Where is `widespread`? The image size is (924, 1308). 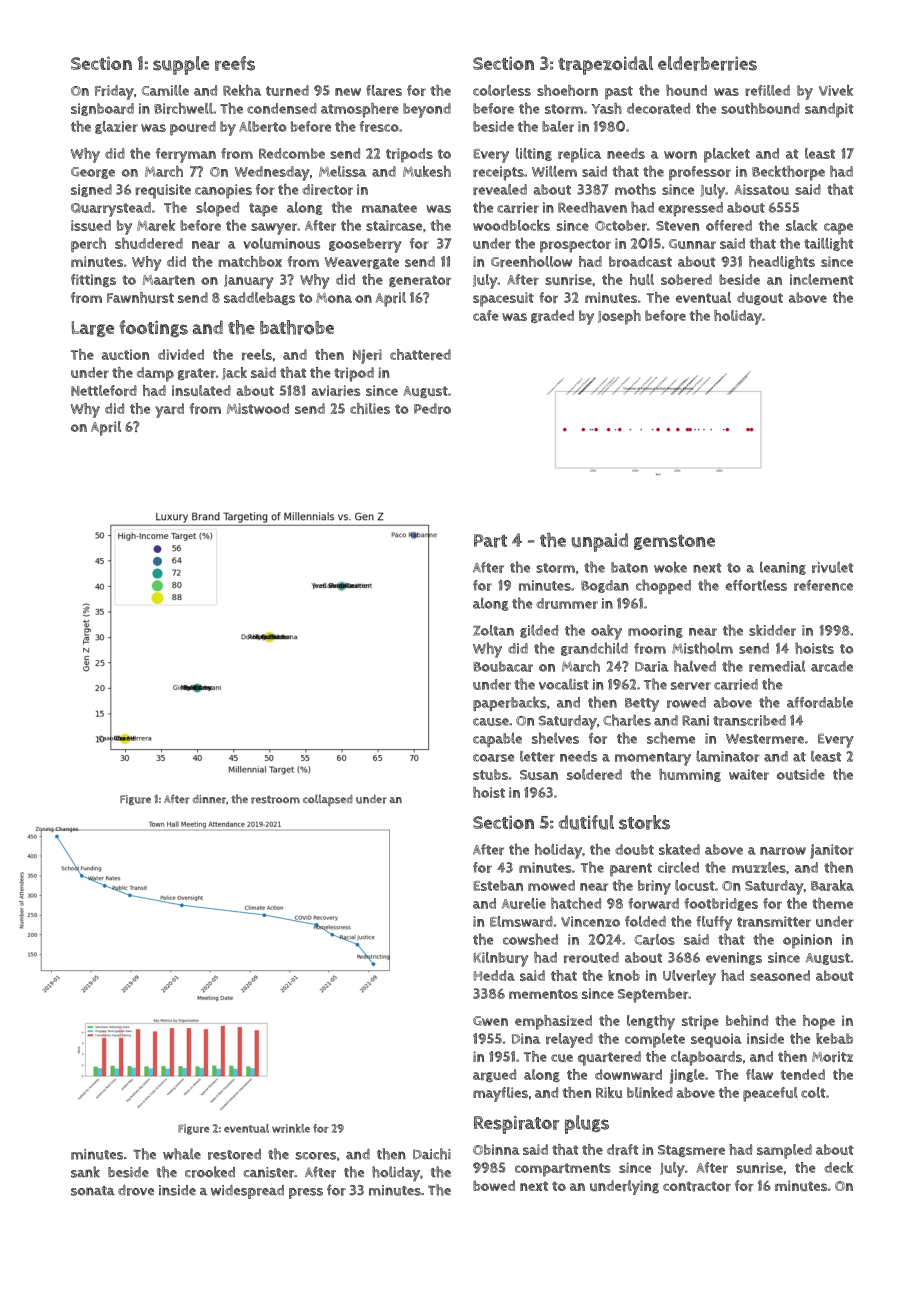
widespread is located at coordinates (247, 1192).
